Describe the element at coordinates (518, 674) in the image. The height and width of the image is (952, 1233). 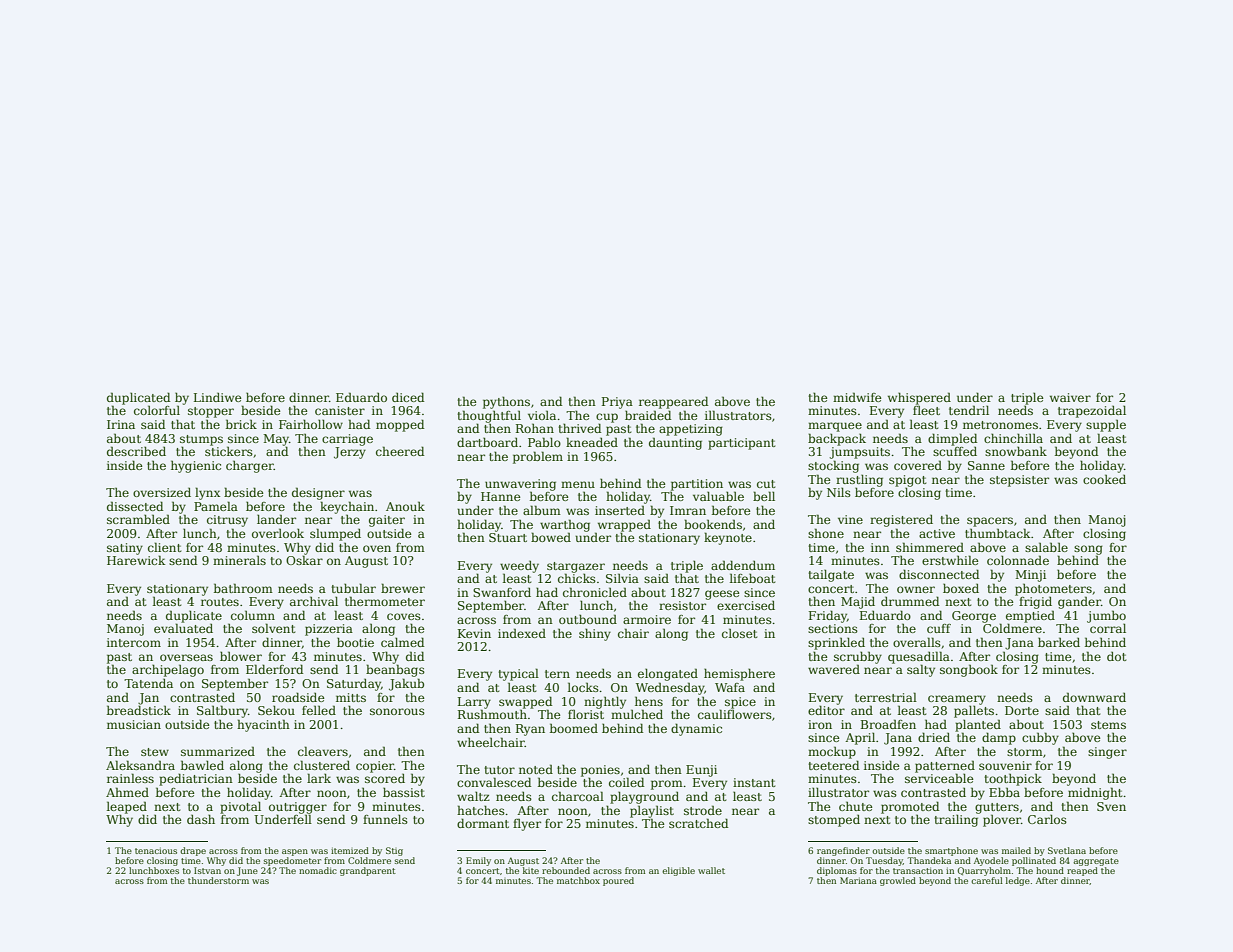
I see `typical` at that location.
